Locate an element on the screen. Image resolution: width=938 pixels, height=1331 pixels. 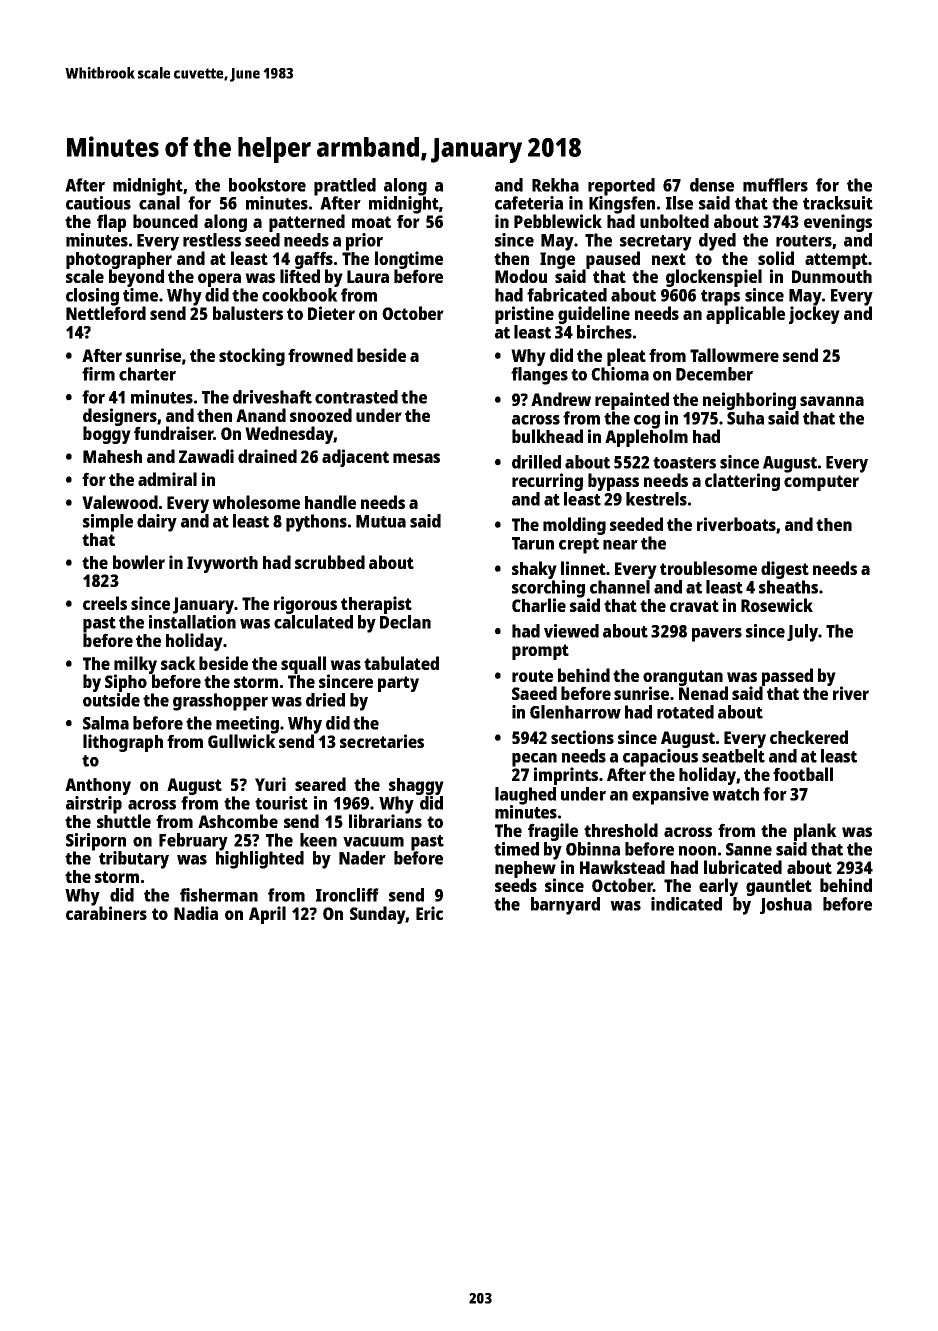
carabiners is located at coordinates (106, 913).
